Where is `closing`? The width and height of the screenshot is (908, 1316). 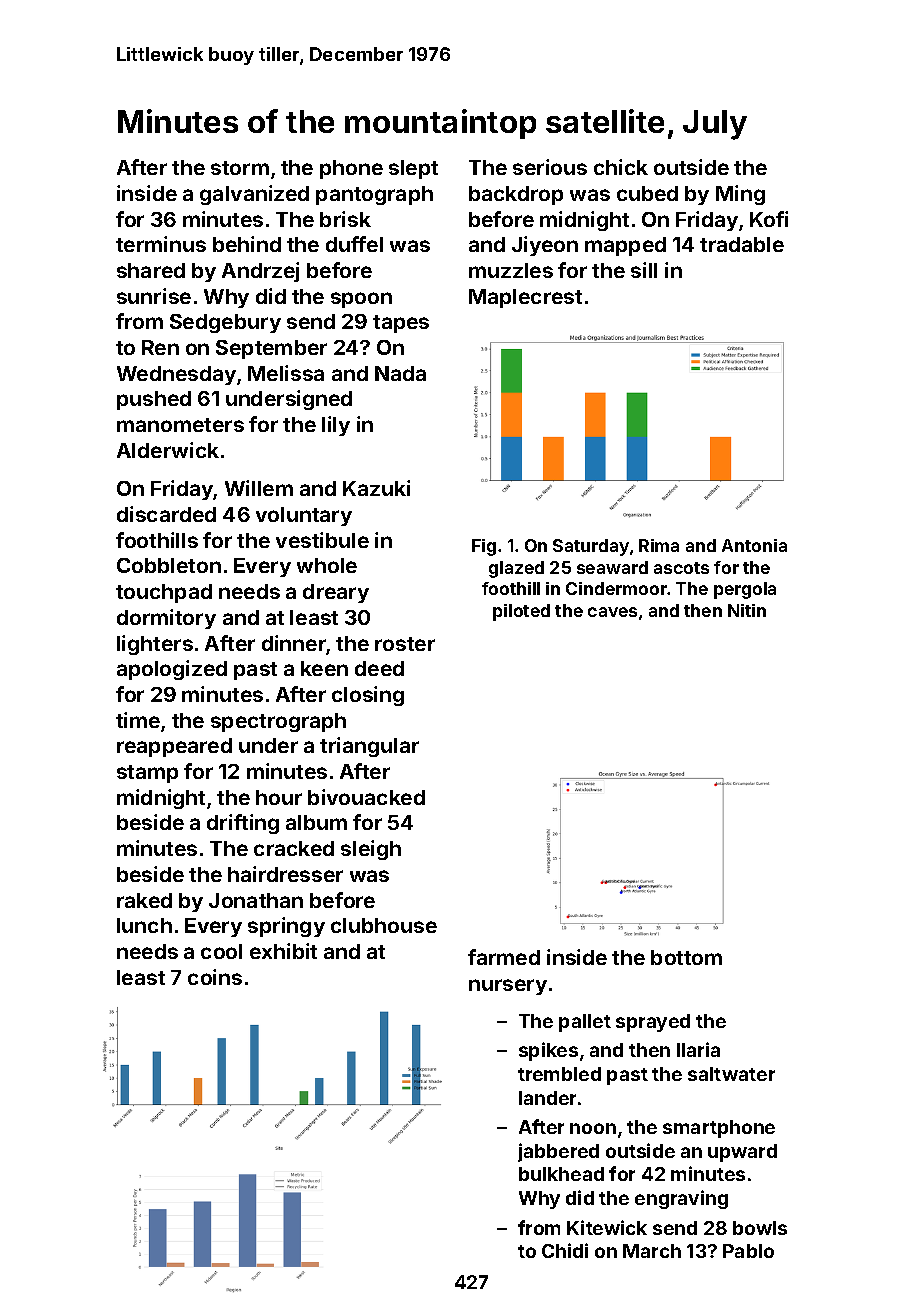 closing is located at coordinates (368, 696).
